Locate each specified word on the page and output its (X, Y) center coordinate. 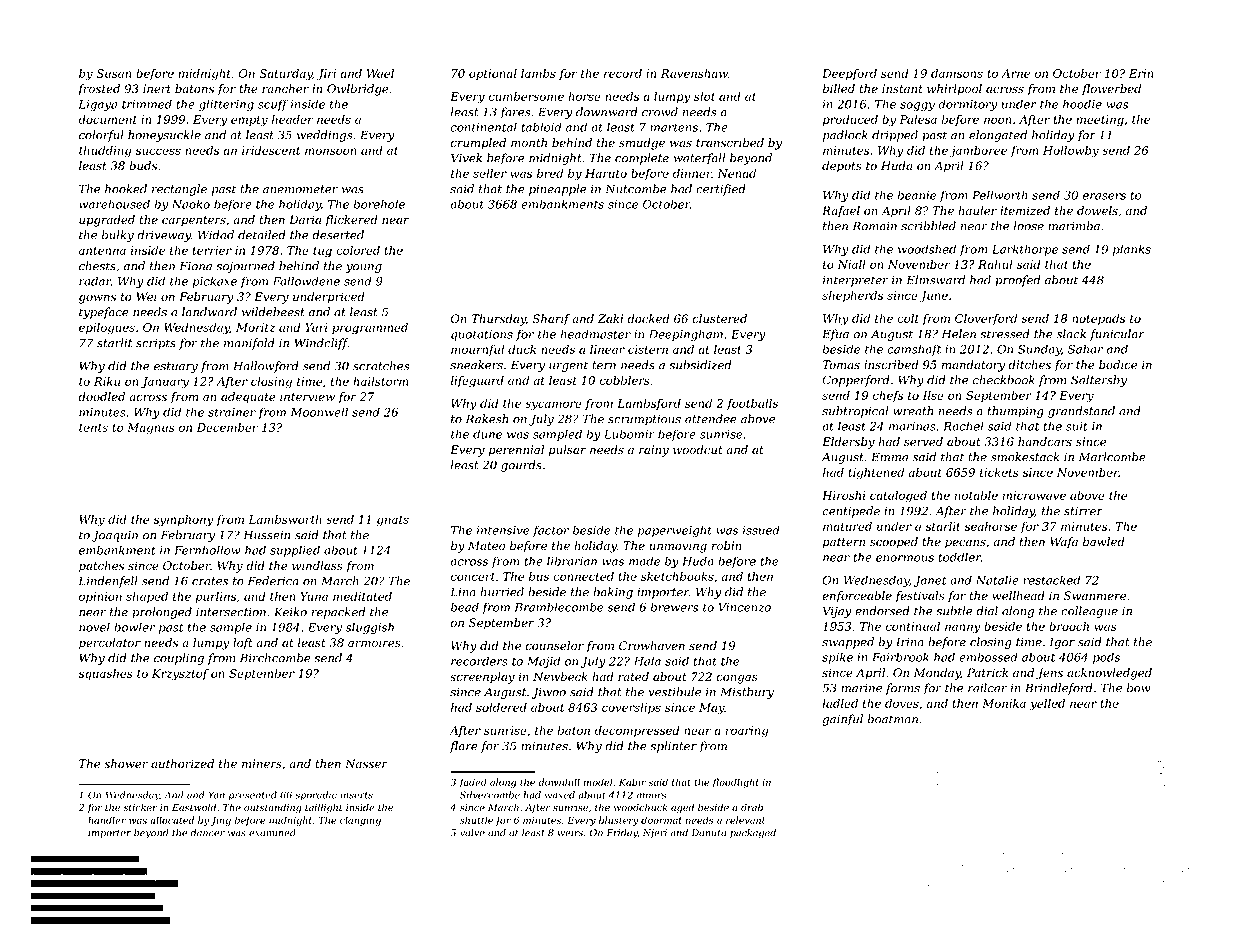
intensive (503, 530)
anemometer (300, 189)
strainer (232, 412)
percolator (110, 644)
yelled (1047, 705)
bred (550, 173)
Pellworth (1000, 195)
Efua (835, 335)
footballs (752, 404)
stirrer (1083, 511)
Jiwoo (549, 693)
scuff (273, 105)
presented (253, 796)
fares (515, 113)
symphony (183, 521)
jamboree (978, 152)
